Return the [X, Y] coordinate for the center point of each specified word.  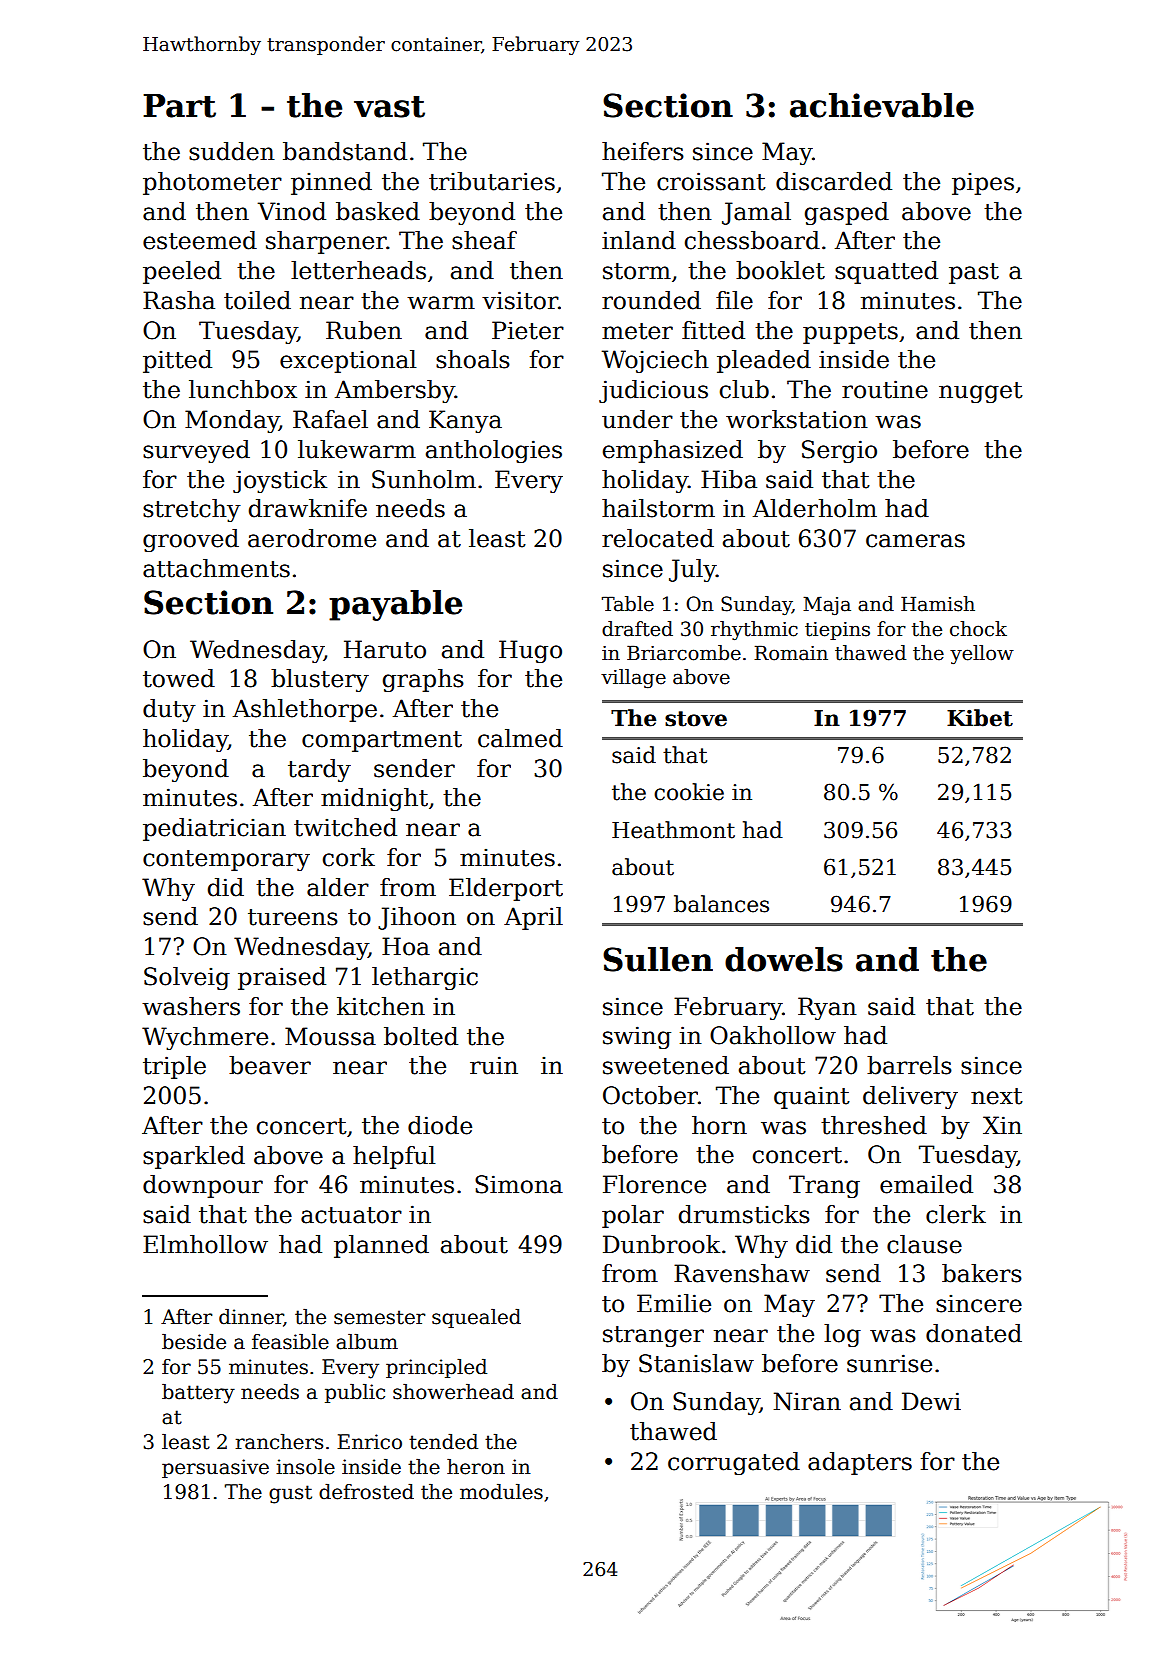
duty [169, 710]
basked [378, 211]
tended [443, 1442]
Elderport [506, 889]
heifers [643, 151]
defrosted [366, 1492]
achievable [882, 105]
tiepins [837, 631]
